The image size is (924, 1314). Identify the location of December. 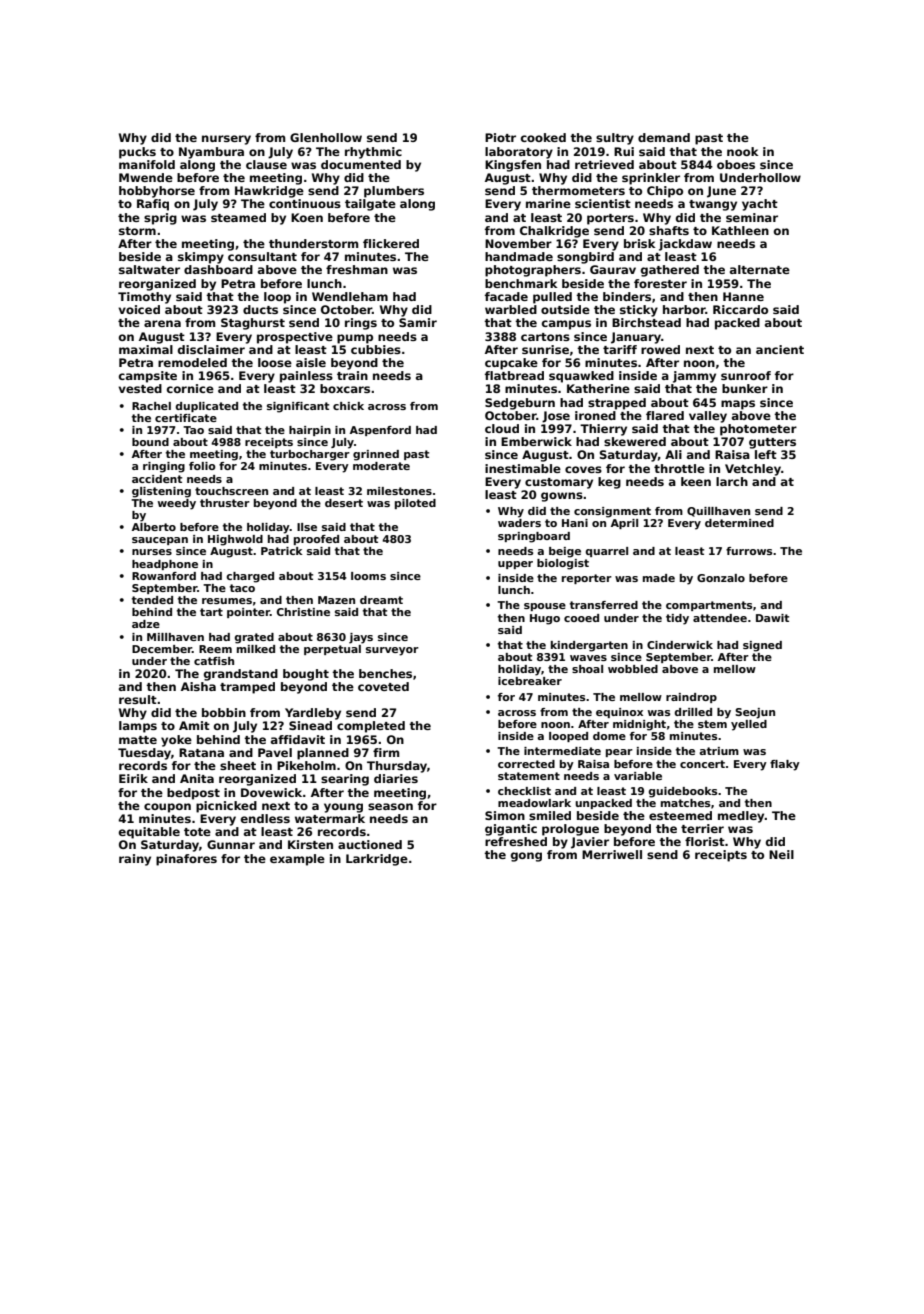
(162, 649).
